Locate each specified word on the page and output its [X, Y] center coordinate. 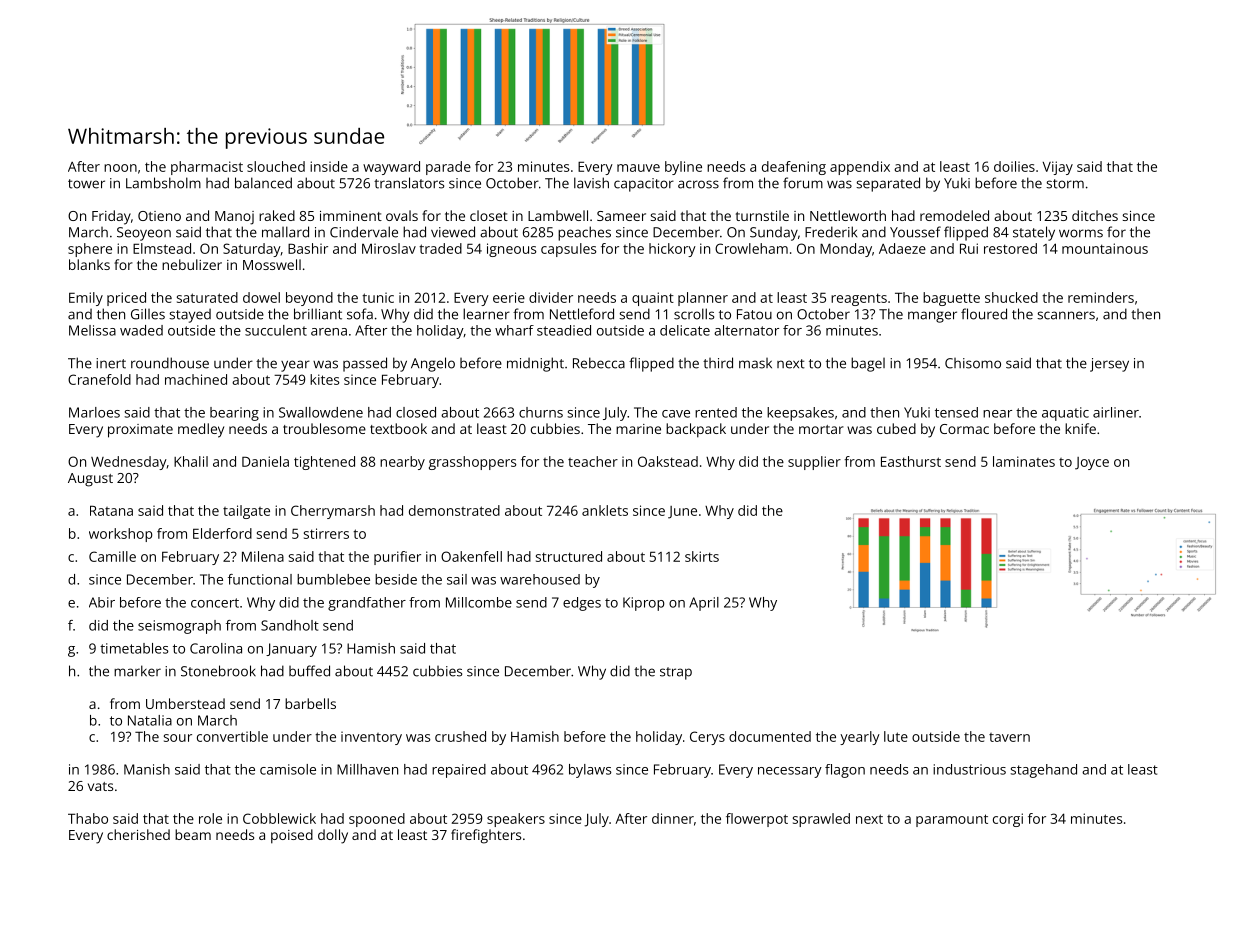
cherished [138, 834]
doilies [1014, 166]
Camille [112, 556]
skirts [702, 556]
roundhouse [170, 363]
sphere [90, 250]
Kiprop [644, 604]
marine [638, 429]
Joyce [1092, 463]
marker [137, 671]
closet [489, 215]
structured [569, 556]
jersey [1109, 365]
